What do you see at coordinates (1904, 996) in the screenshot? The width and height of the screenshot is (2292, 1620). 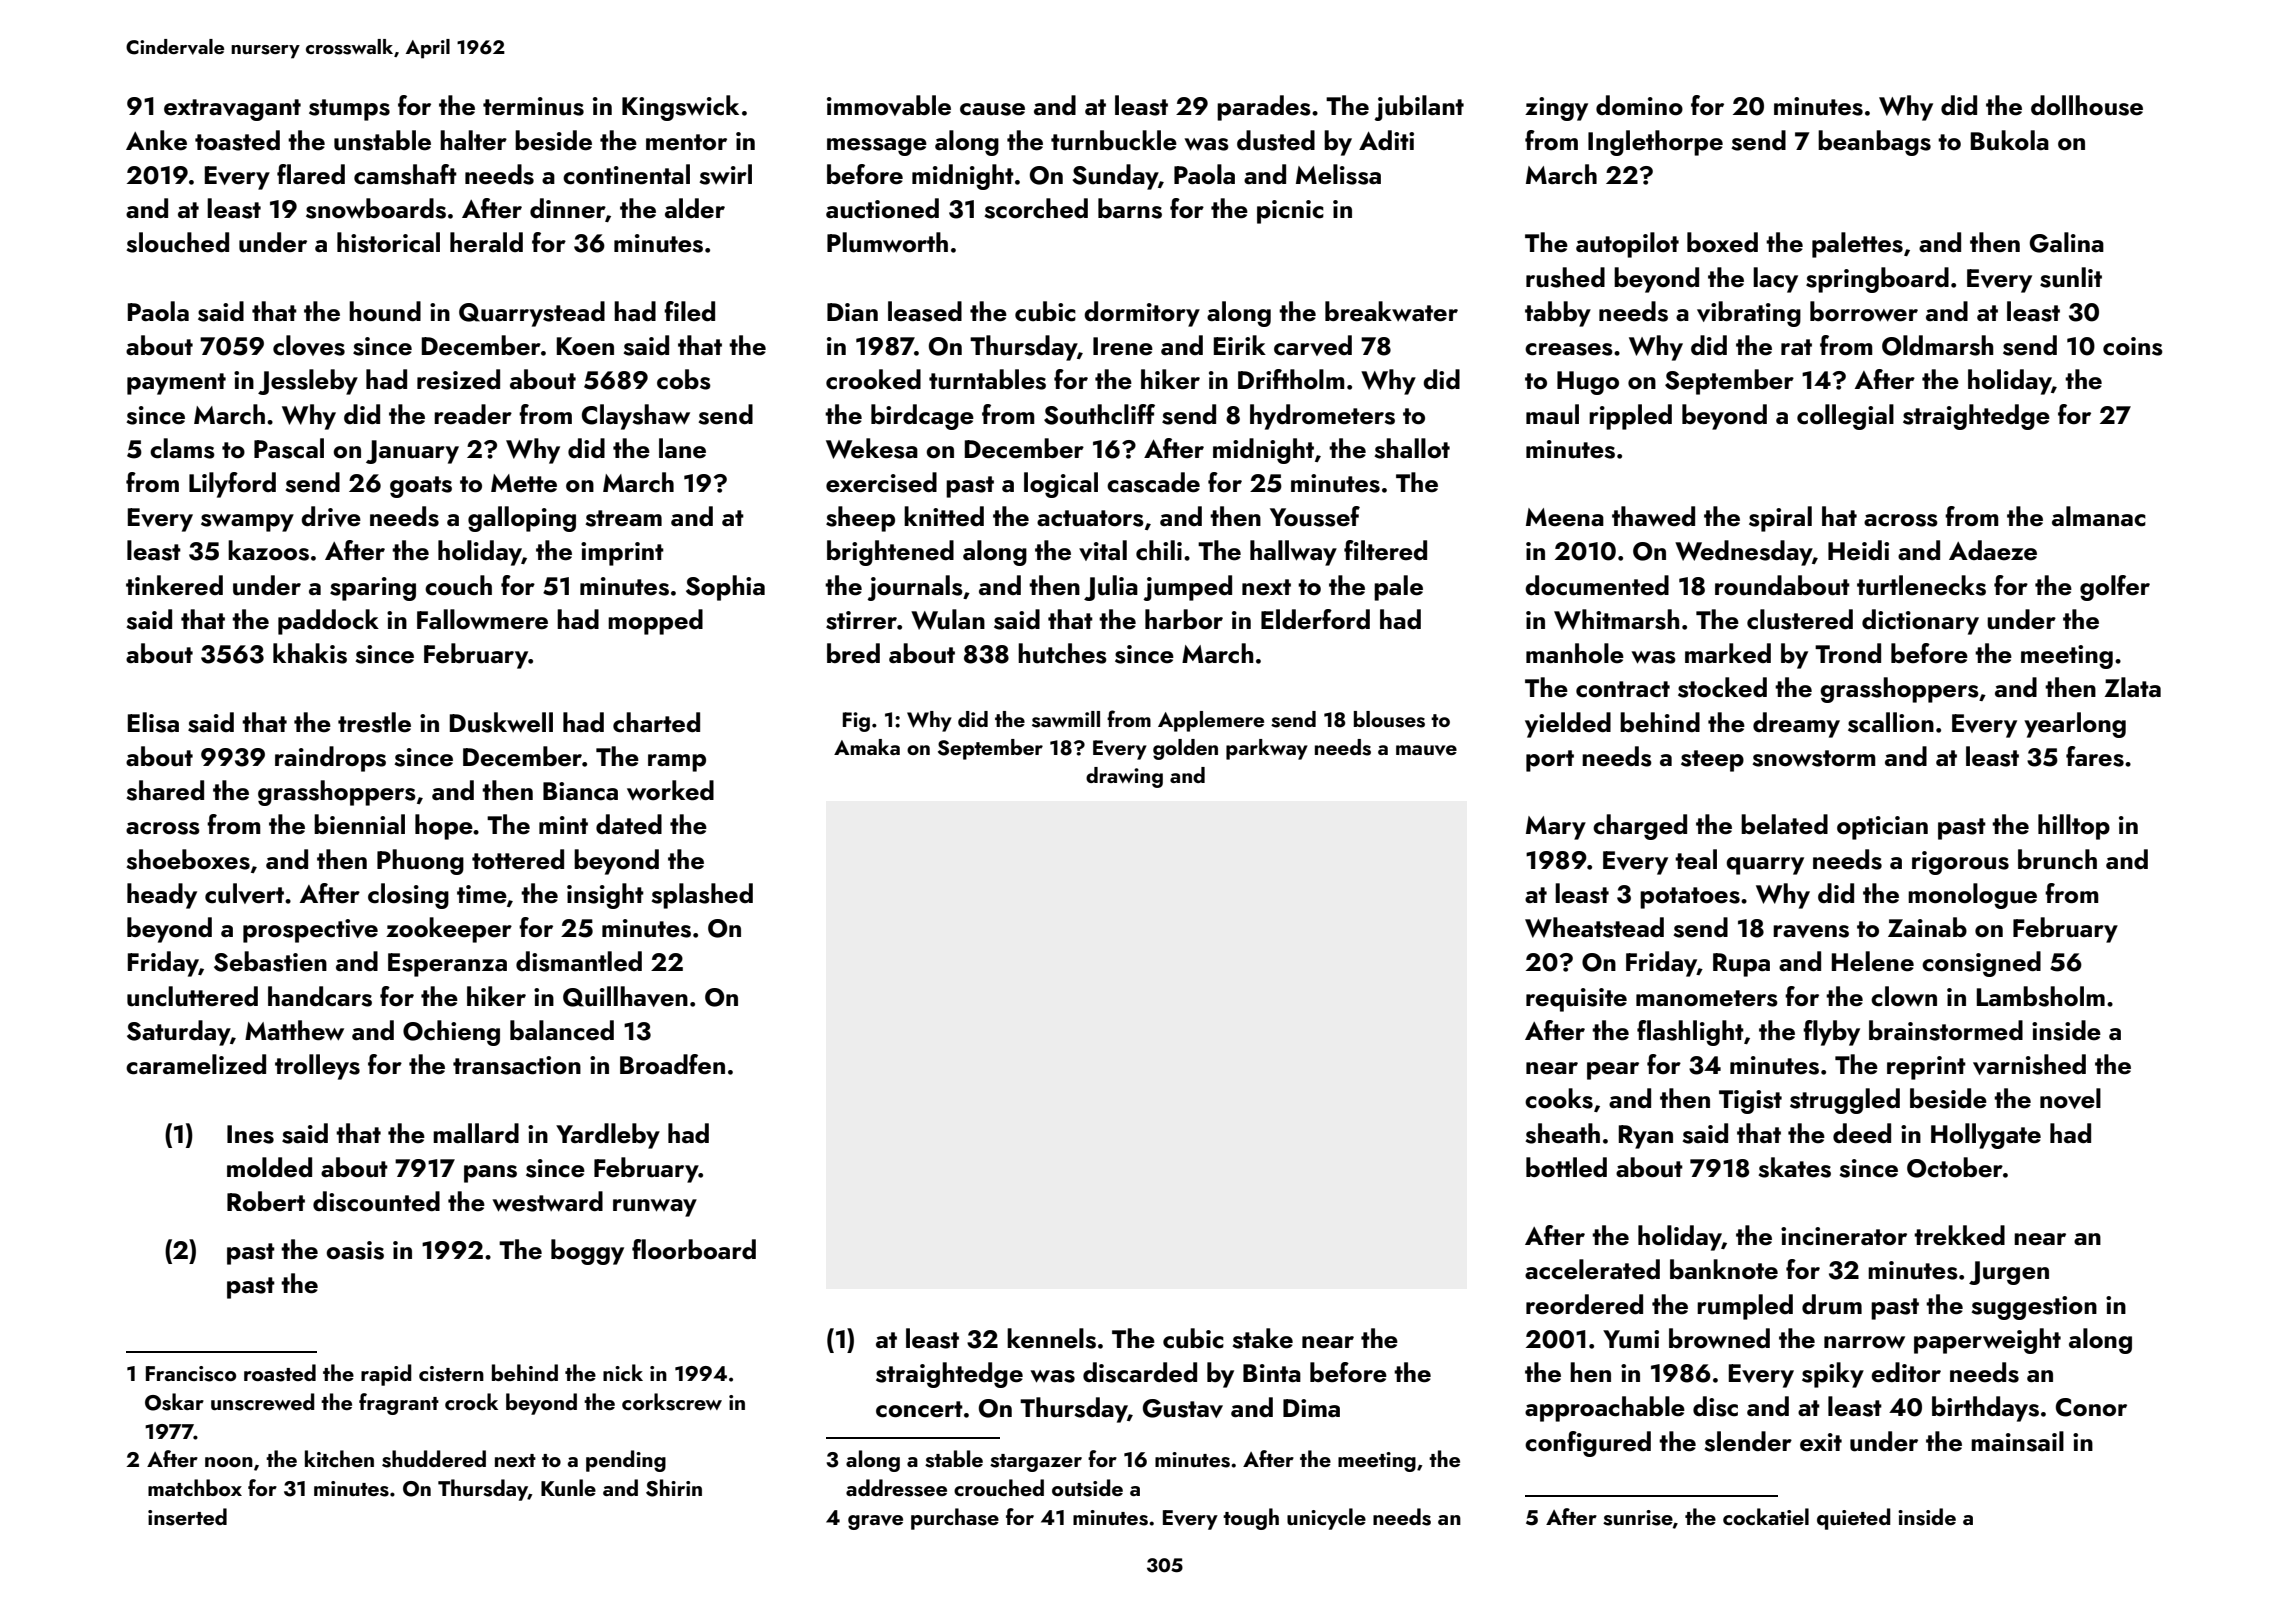 I see `clown` at bounding box center [1904, 996].
